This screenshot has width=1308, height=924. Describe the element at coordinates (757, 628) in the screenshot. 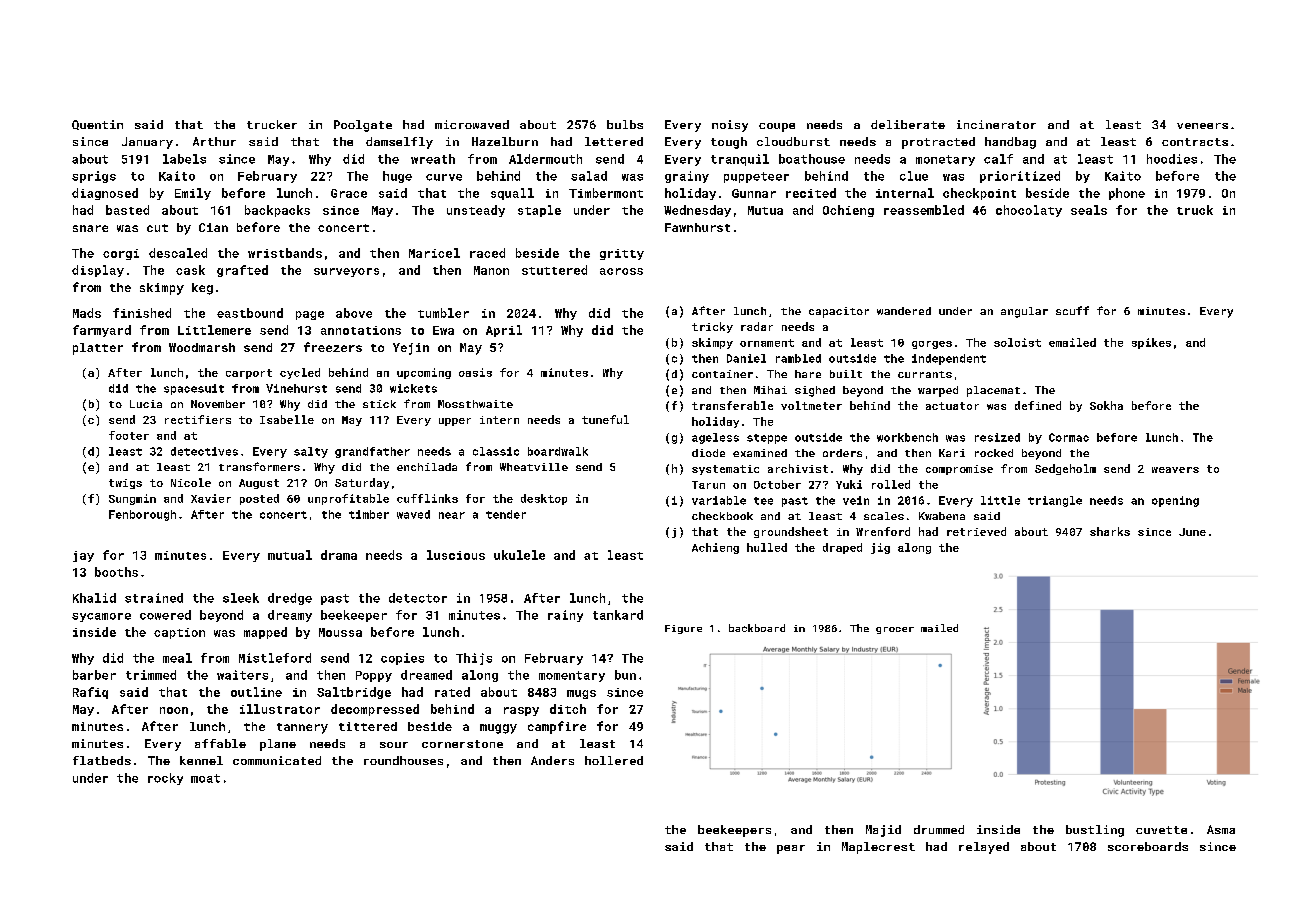

I see `backboard` at that location.
